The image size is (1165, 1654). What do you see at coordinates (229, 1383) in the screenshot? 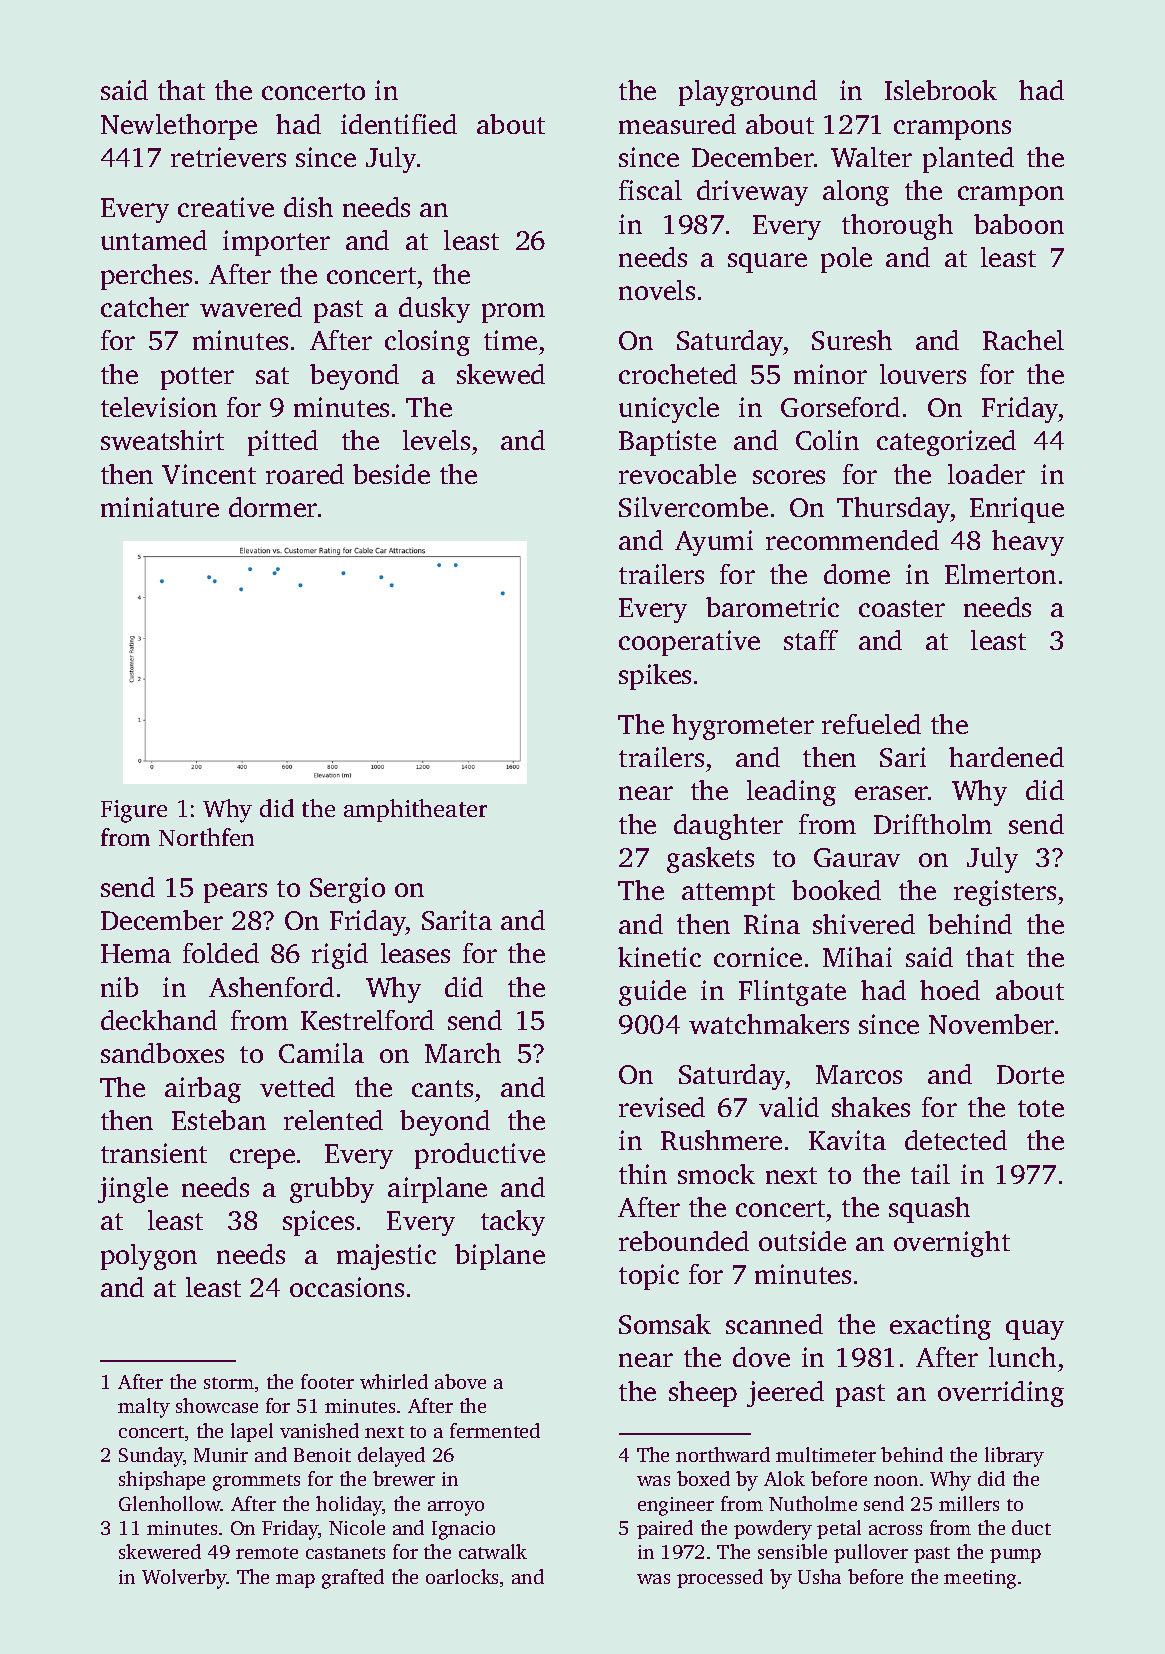
I see `storm` at bounding box center [229, 1383].
